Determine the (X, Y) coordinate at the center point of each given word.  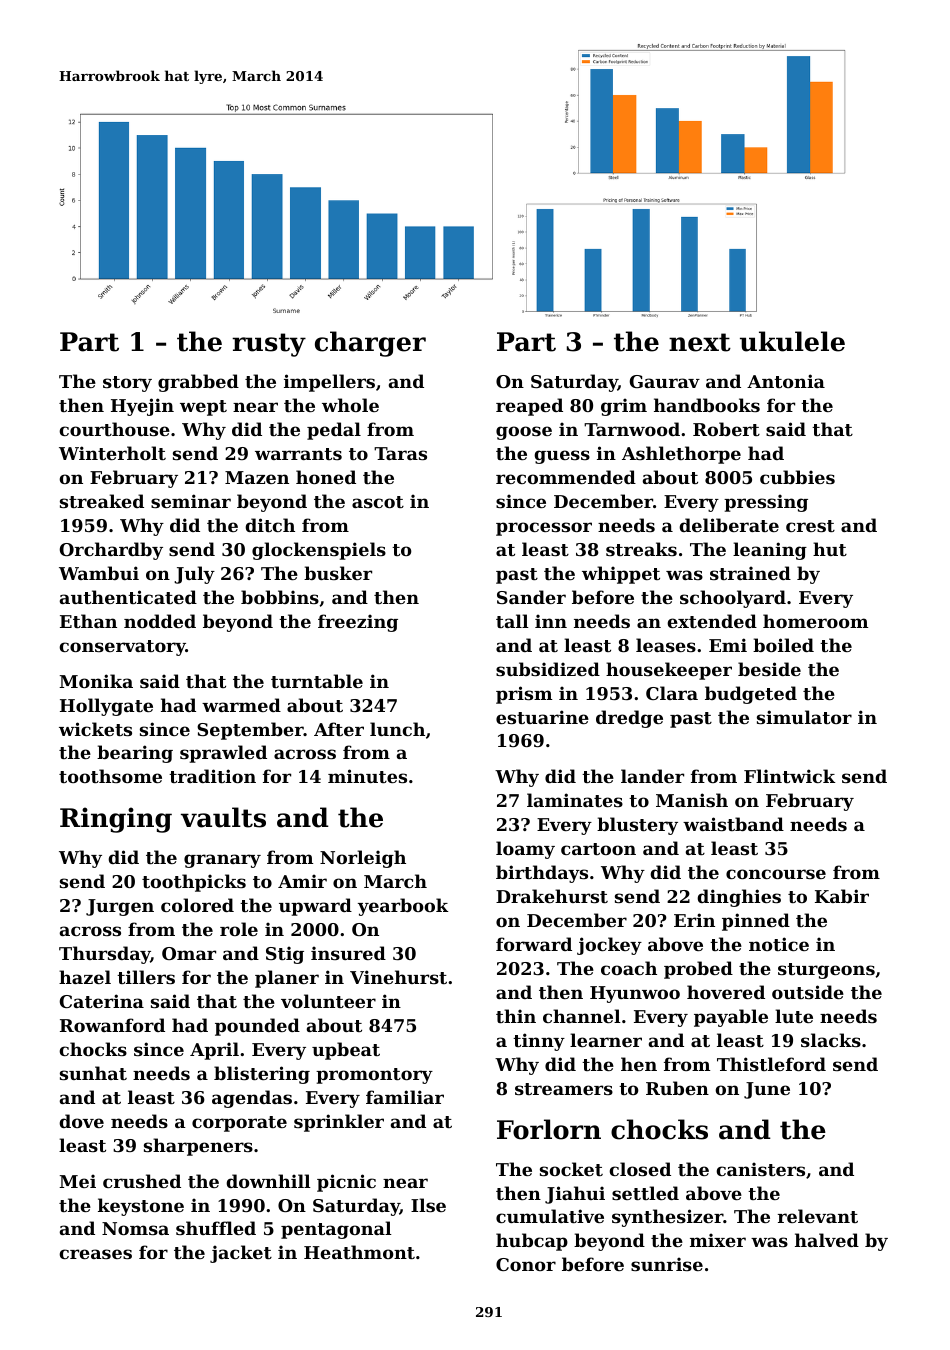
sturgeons (826, 971)
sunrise (667, 1264)
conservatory (122, 648)
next (700, 342)
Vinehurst (398, 977)
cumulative (550, 1216)
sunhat (93, 1073)
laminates (575, 800)
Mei (77, 1181)
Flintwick (790, 776)
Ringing (116, 820)
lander (652, 776)
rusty (269, 345)
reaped (529, 407)
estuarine (542, 717)
